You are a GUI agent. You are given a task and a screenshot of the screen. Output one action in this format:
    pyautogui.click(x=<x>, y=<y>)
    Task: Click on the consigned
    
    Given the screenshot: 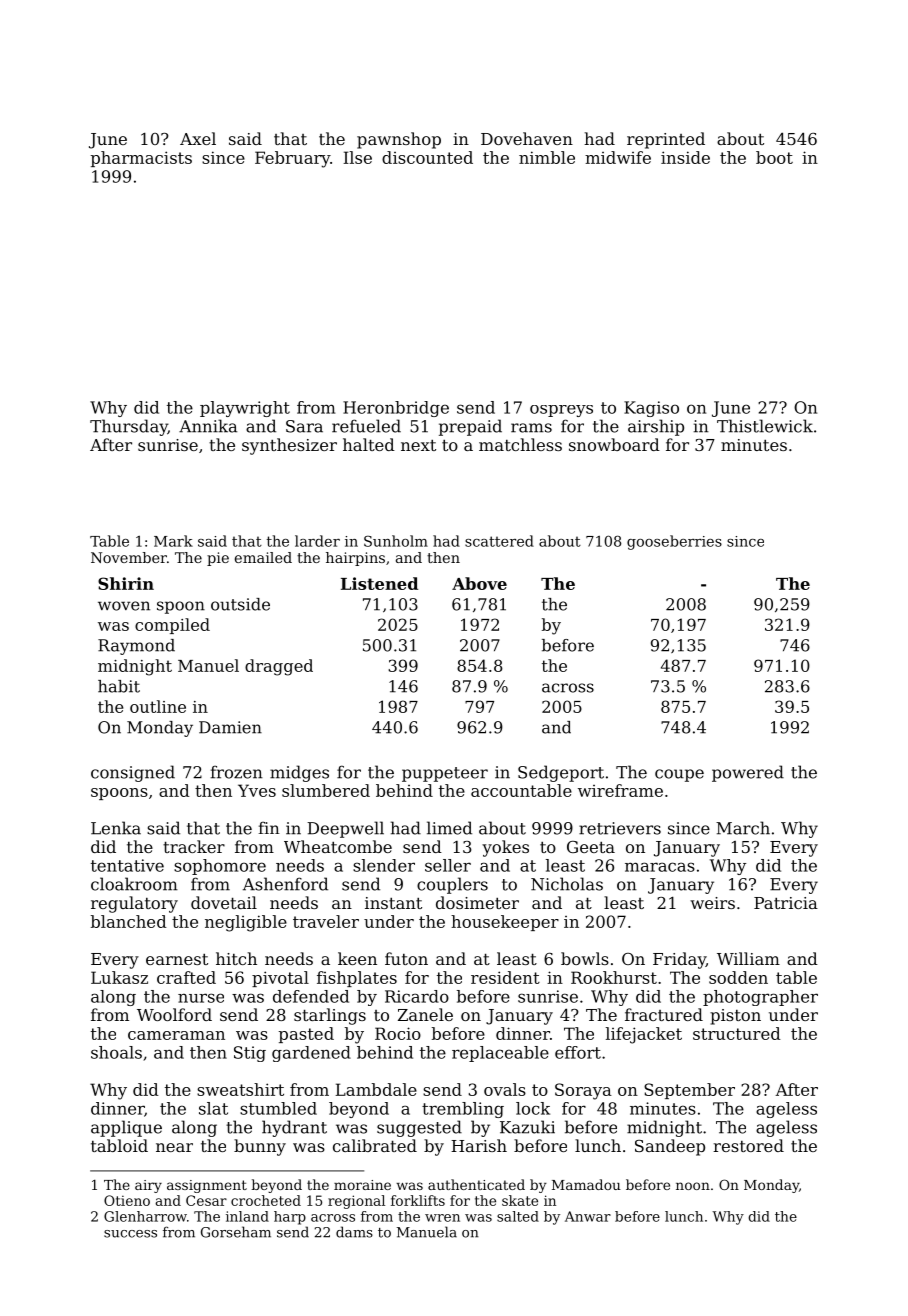 What is the action you would take?
    pyautogui.click(x=133, y=773)
